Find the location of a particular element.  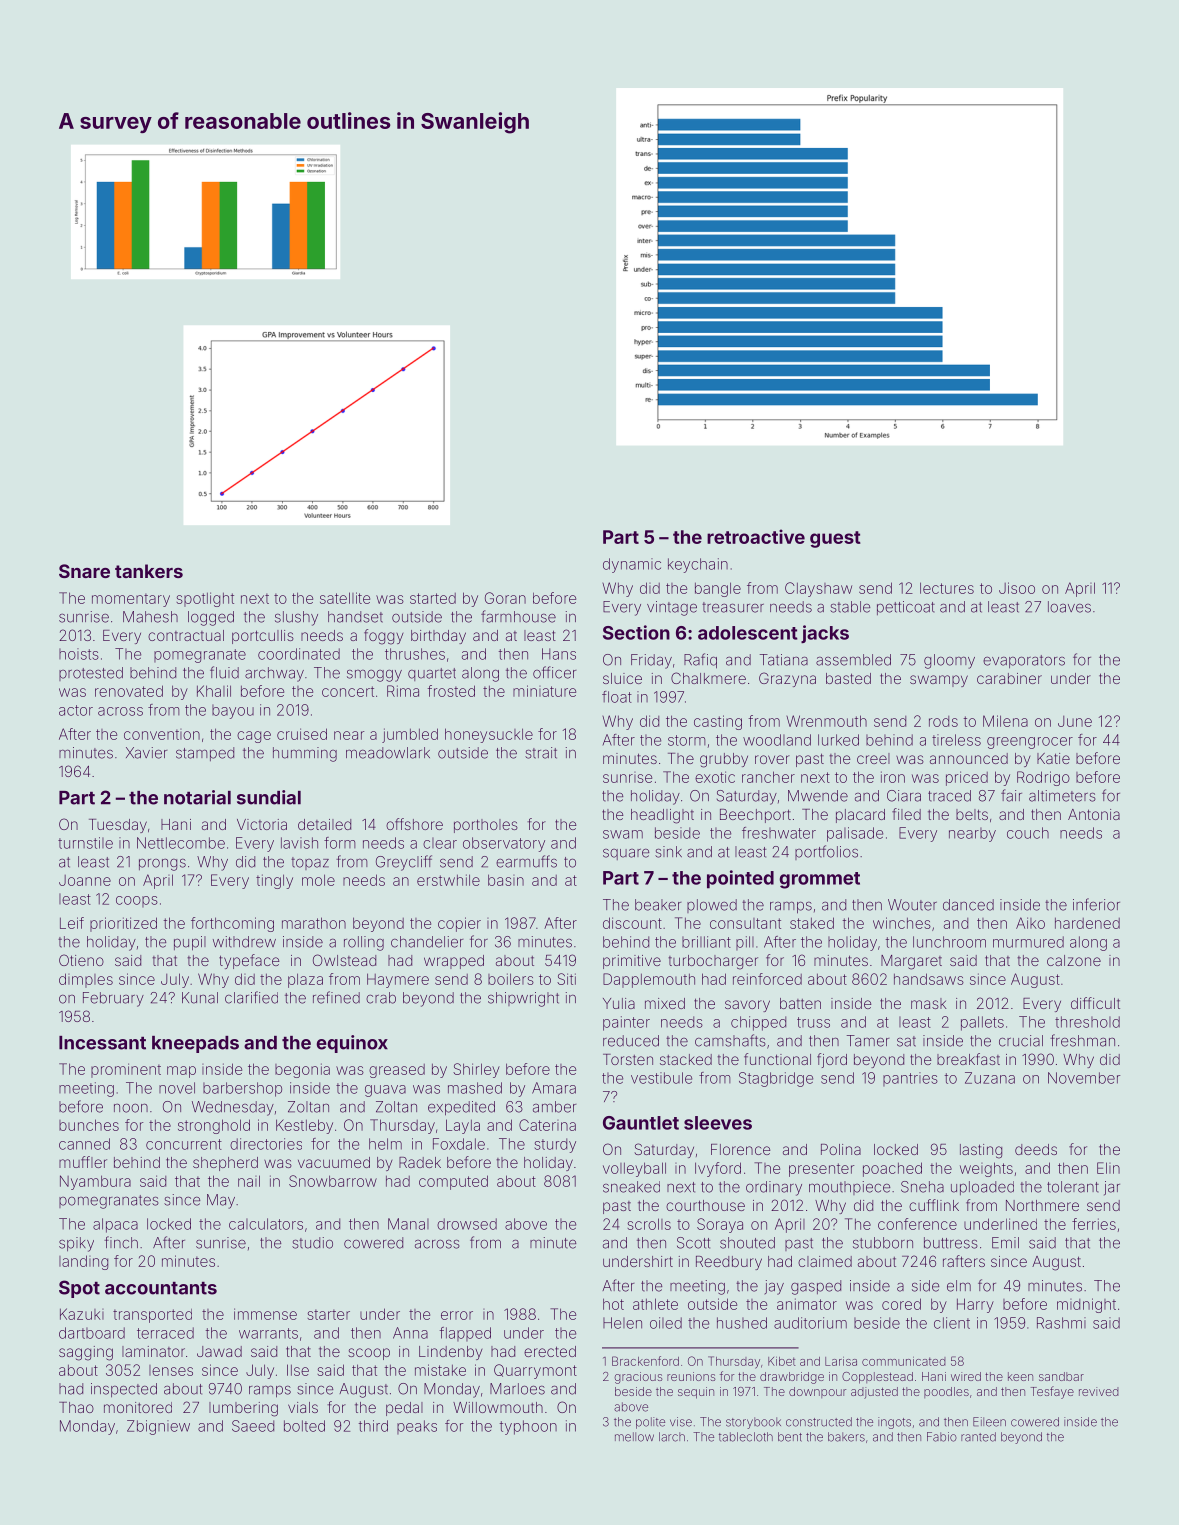

Snare is located at coordinates (84, 571).
